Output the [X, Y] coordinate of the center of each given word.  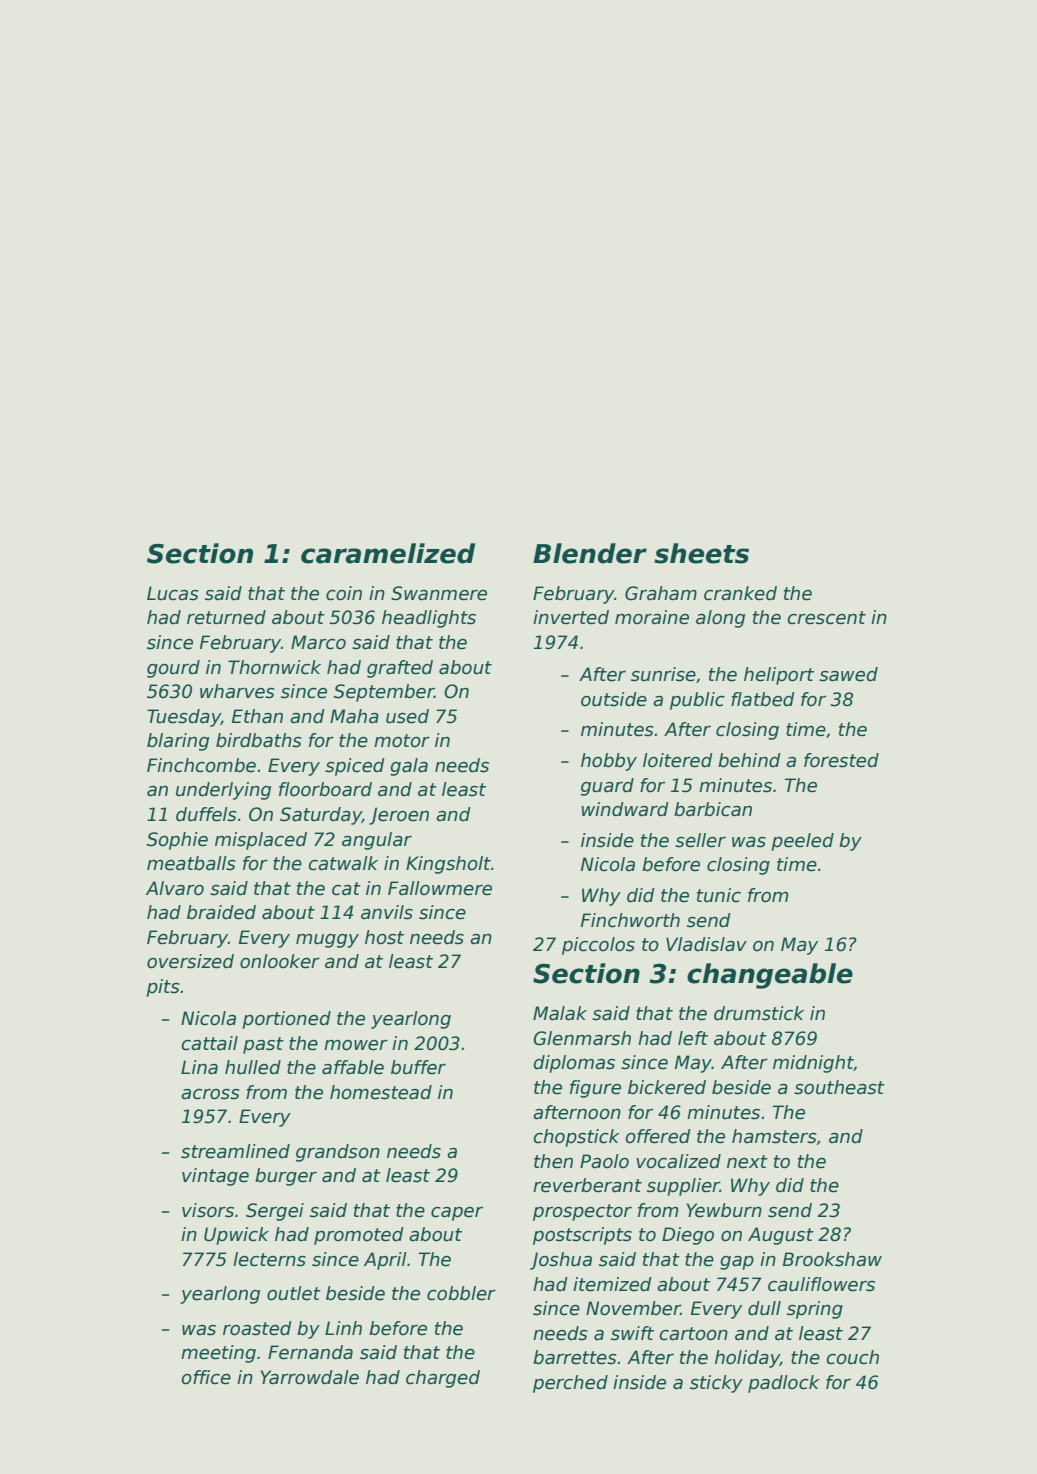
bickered [667, 1087]
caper [457, 1214]
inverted [571, 617]
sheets [701, 553]
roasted [257, 1328]
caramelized [388, 553]
